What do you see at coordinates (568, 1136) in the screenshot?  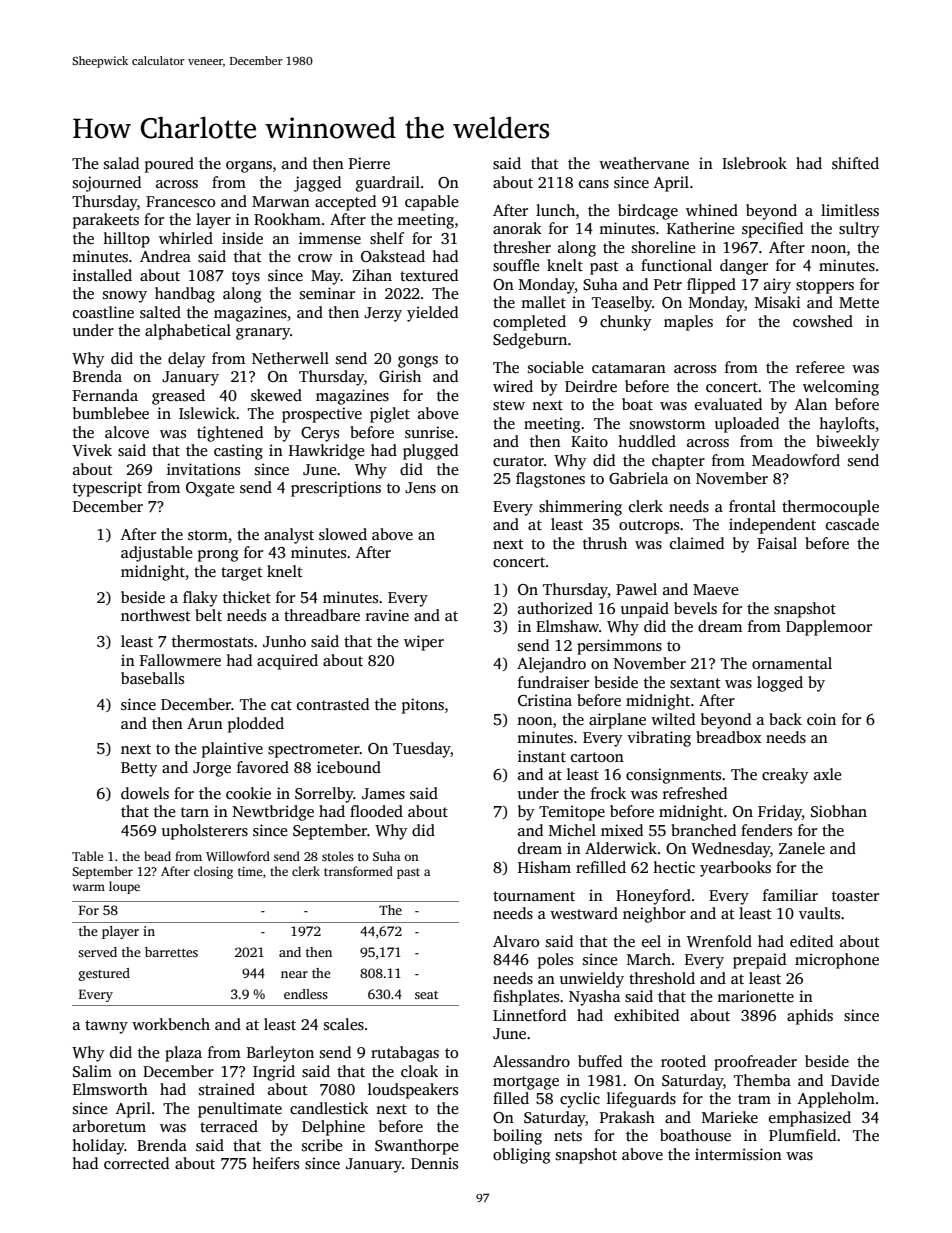 I see `nets` at bounding box center [568, 1136].
